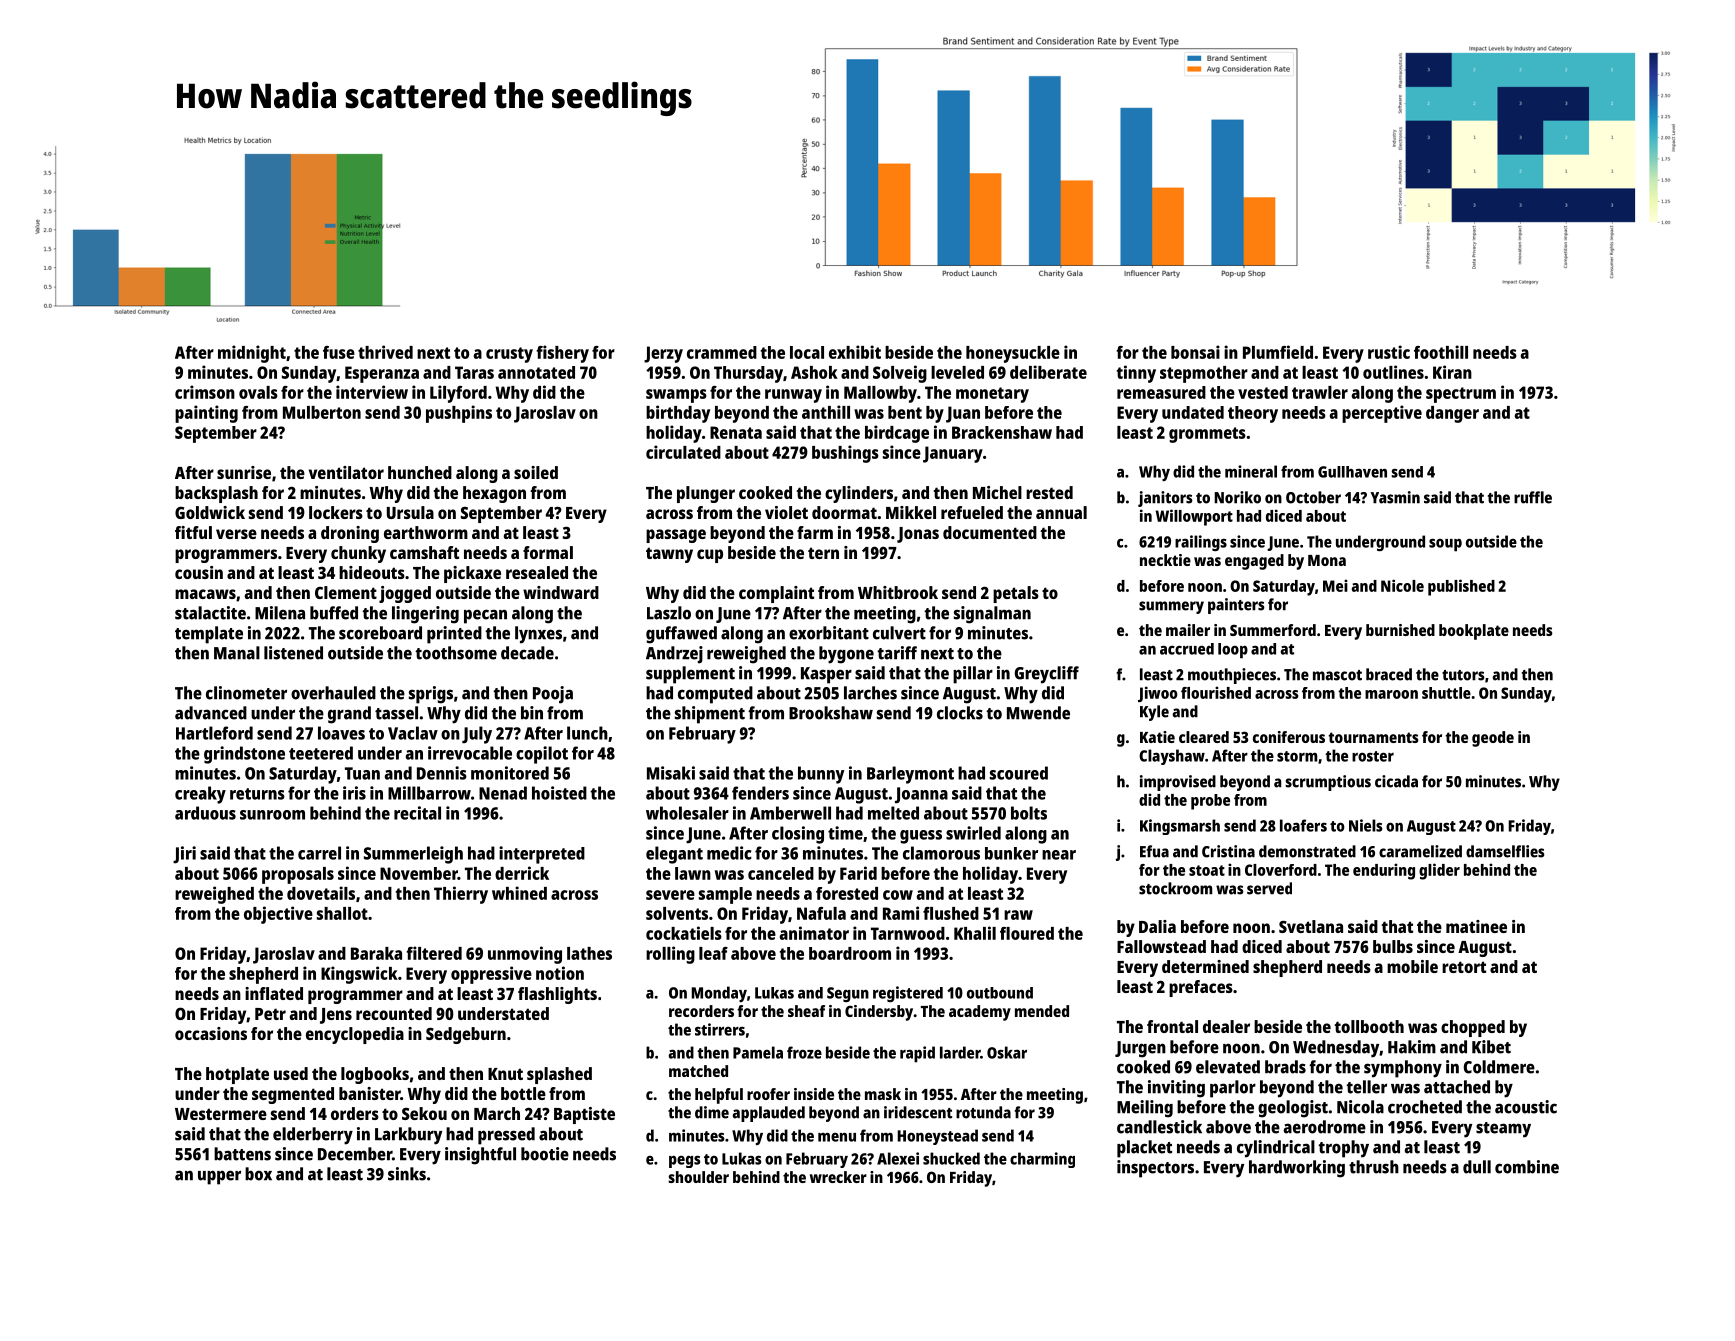  Describe the element at coordinates (219, 1177) in the image. I see `upper` at that location.
